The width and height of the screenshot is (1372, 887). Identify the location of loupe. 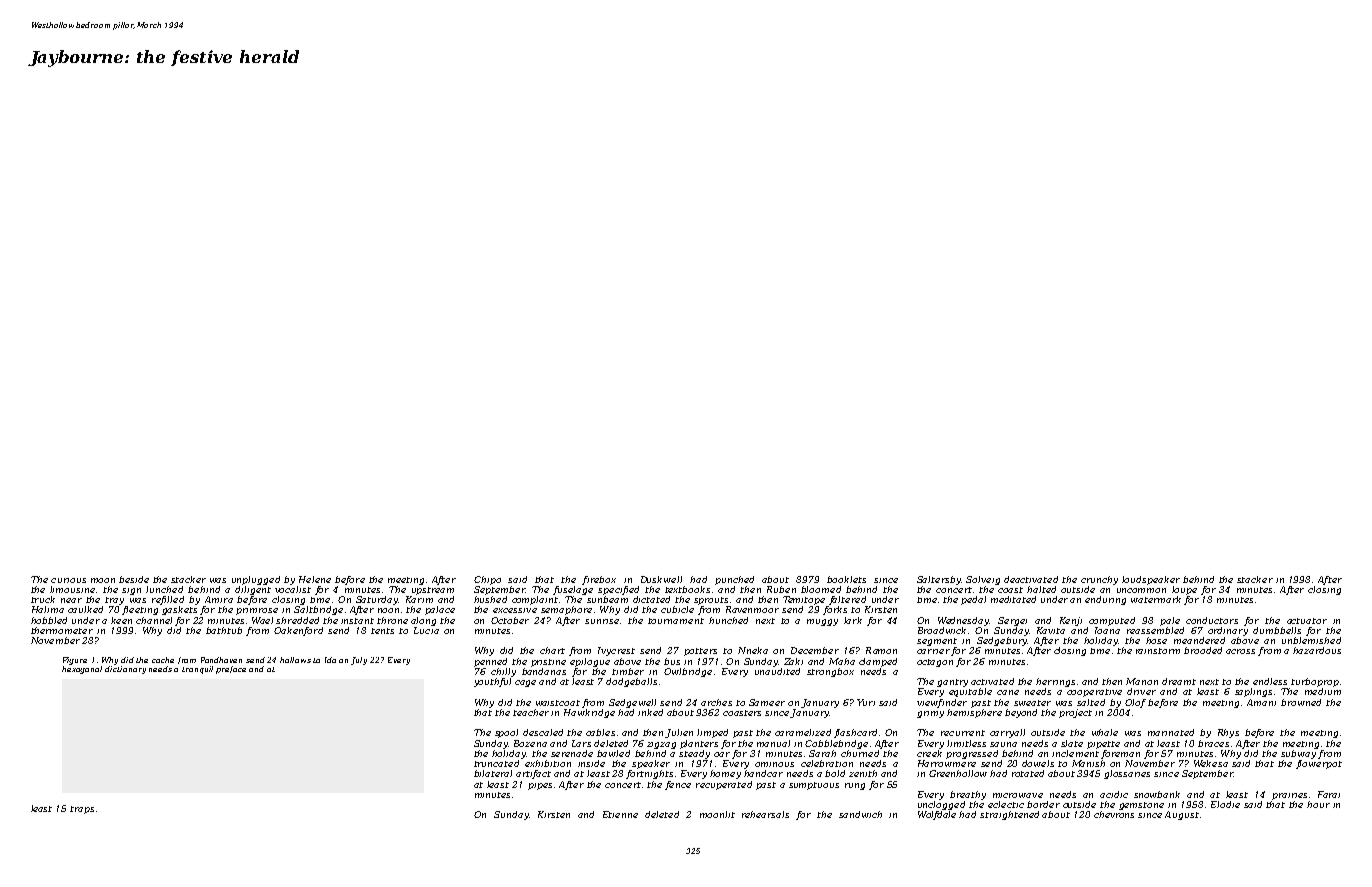
(1184, 590).
